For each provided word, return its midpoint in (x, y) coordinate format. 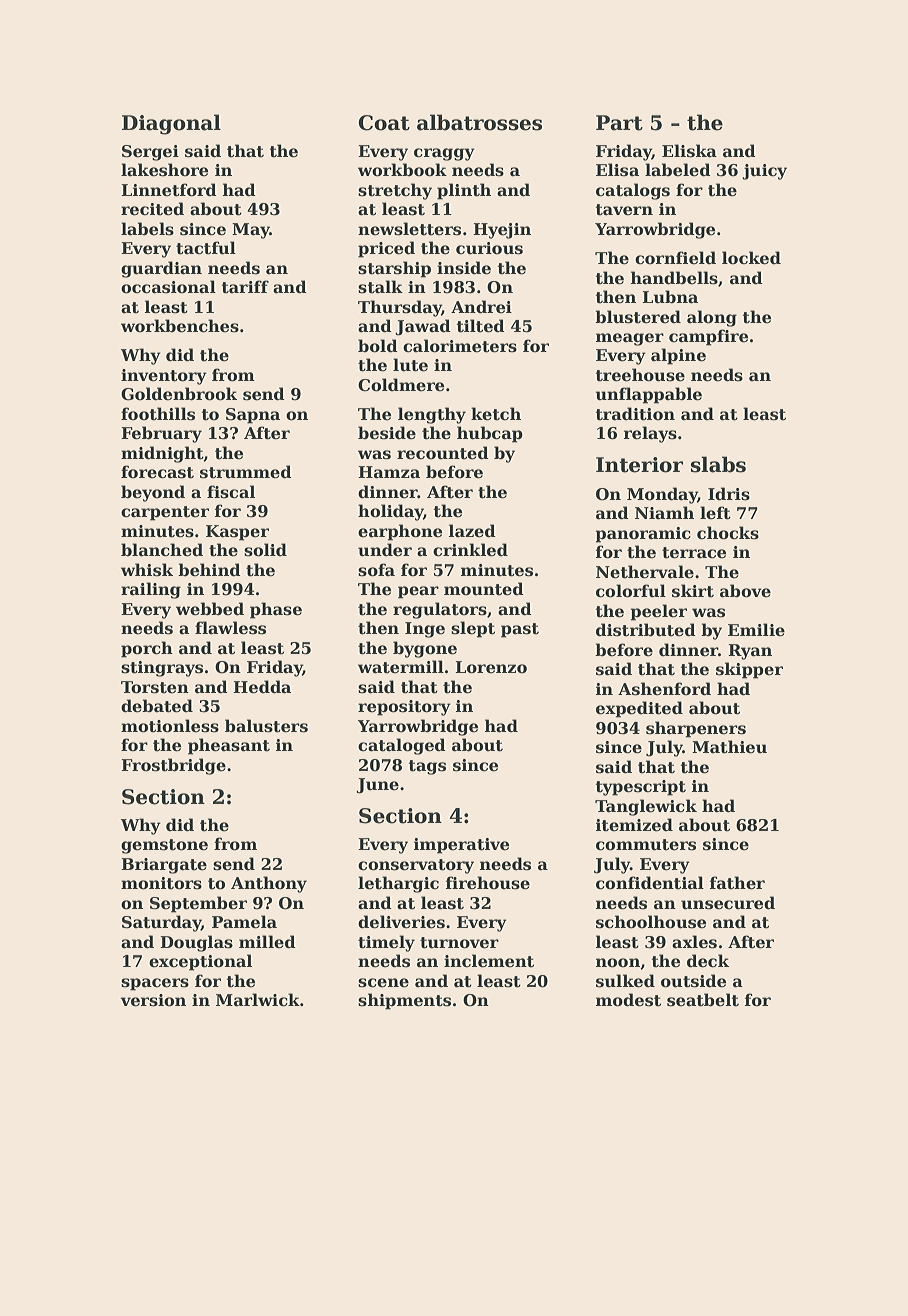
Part (619, 123)
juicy (764, 172)
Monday (662, 495)
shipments (404, 1001)
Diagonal (171, 124)
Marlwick (258, 1000)
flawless (230, 628)
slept (473, 629)
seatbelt (703, 1000)
